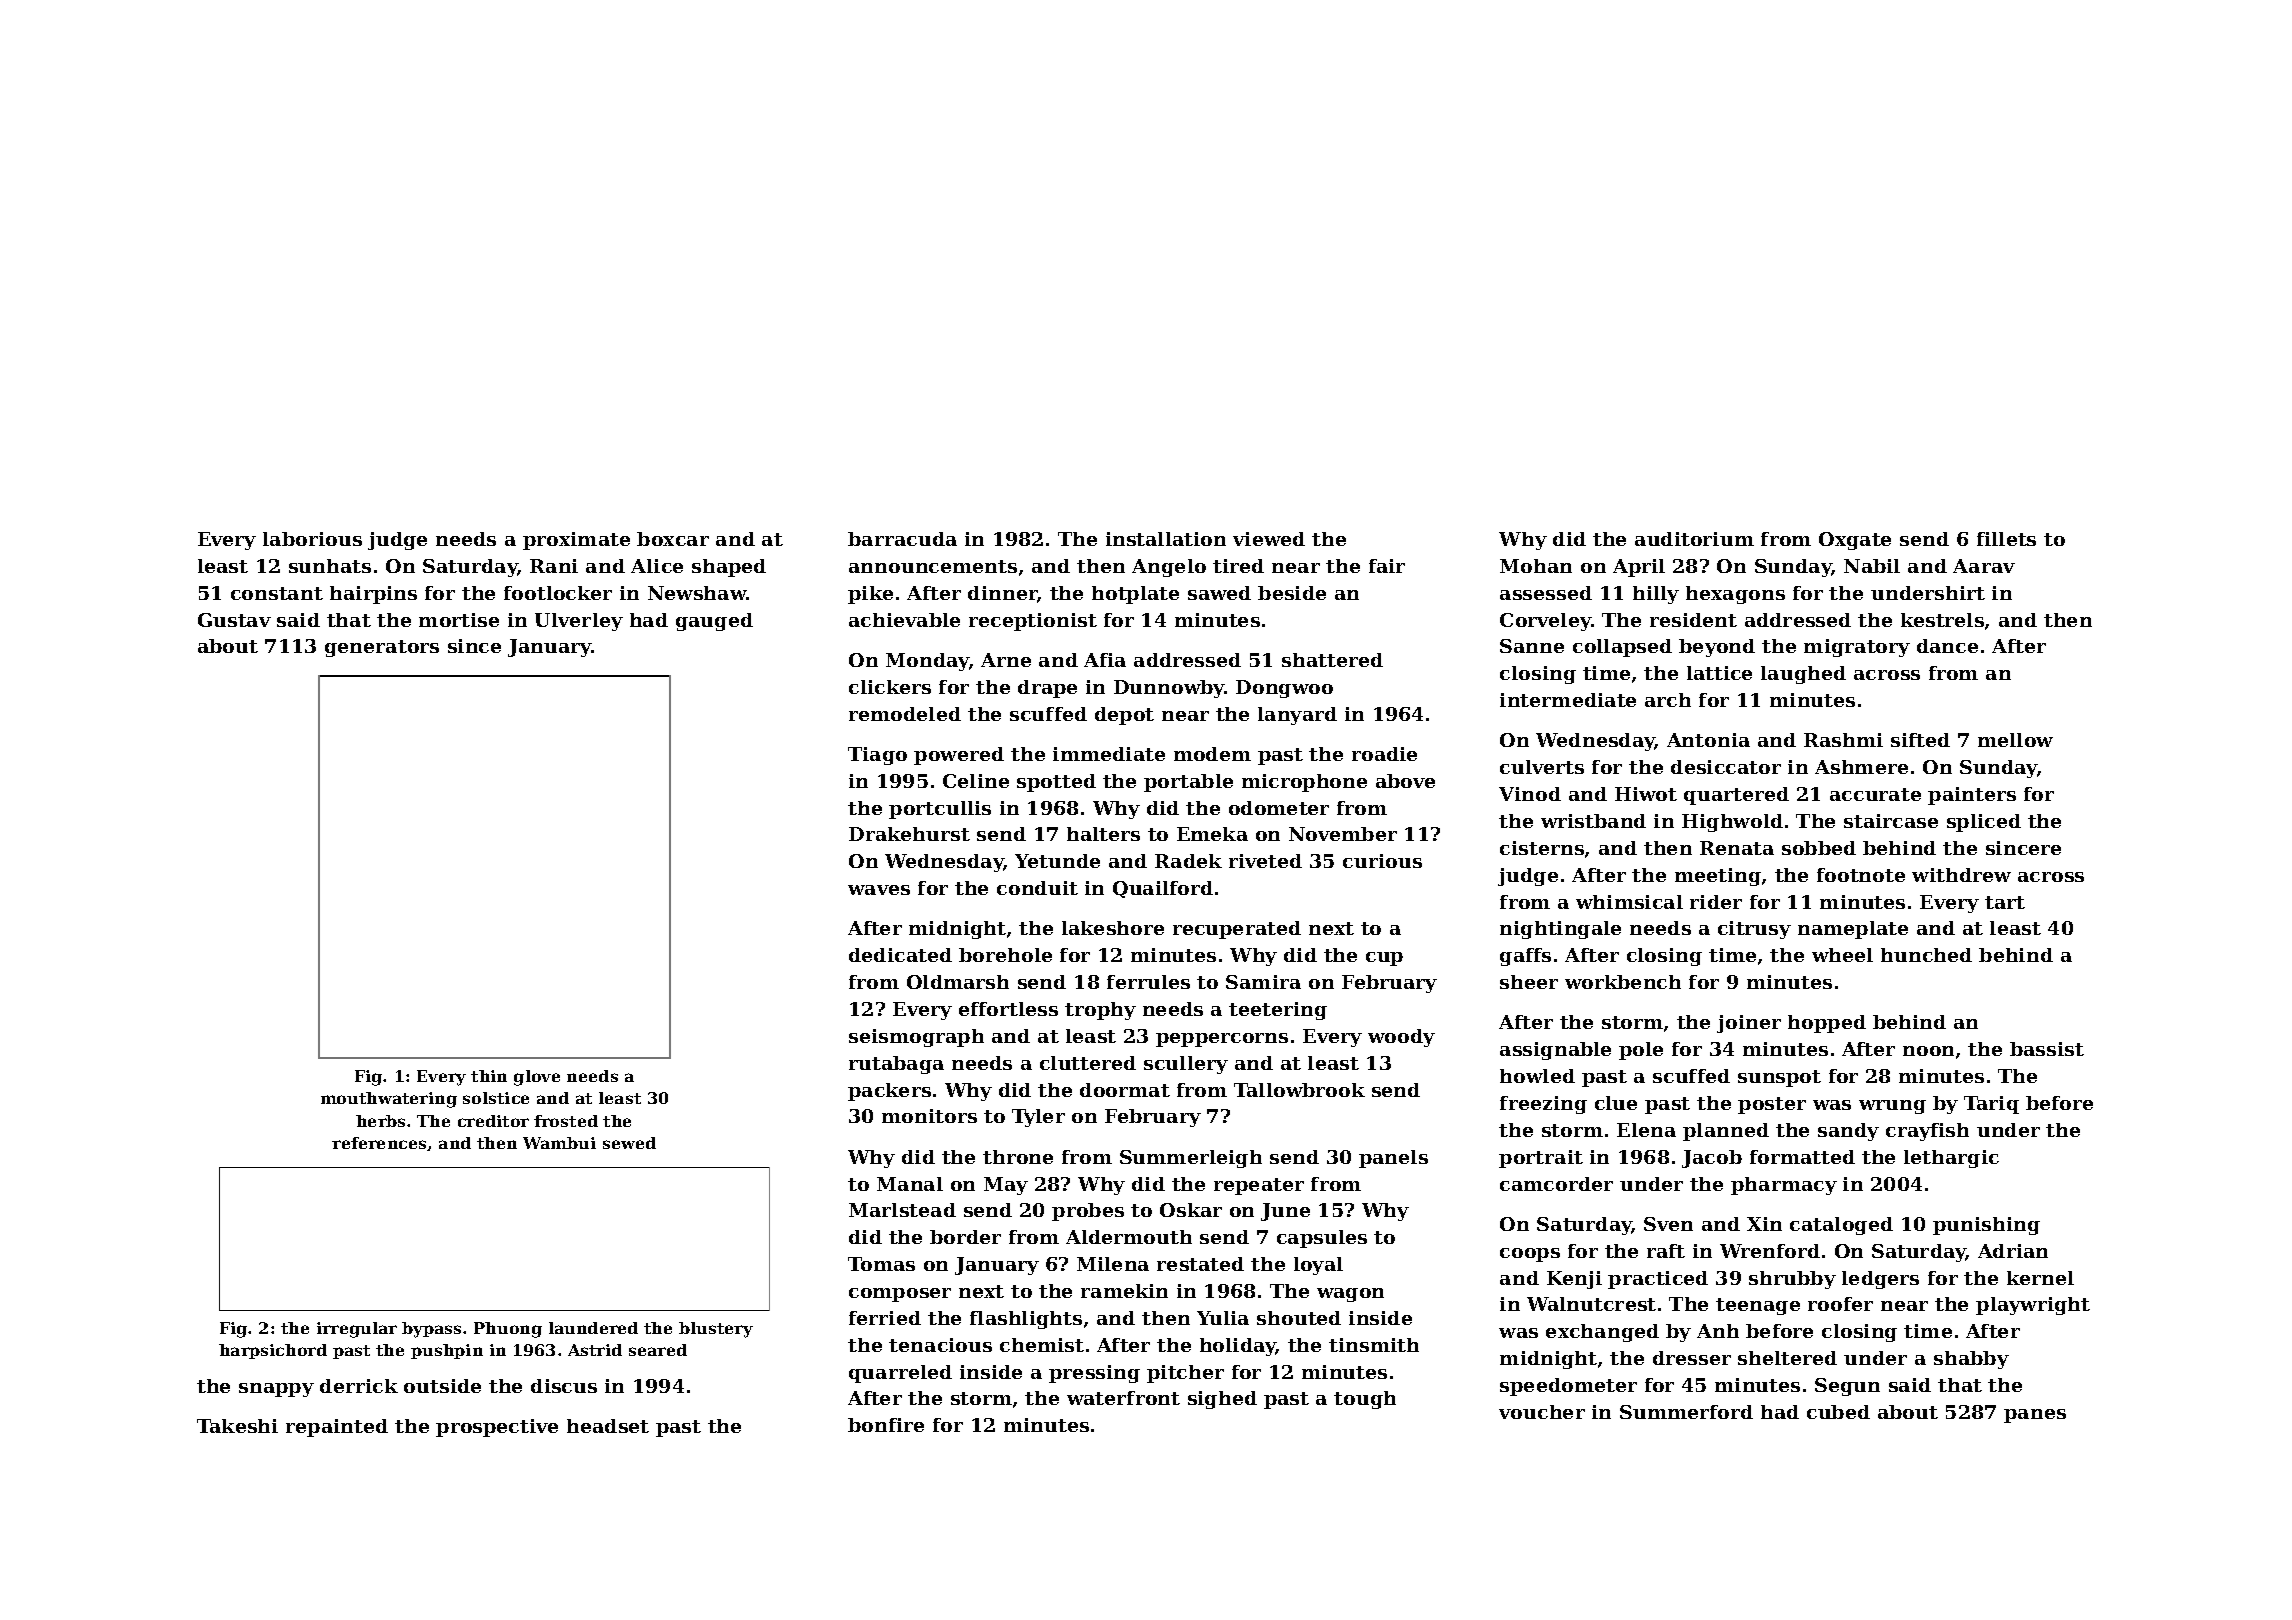  I want to click on hilly, so click(1656, 595).
